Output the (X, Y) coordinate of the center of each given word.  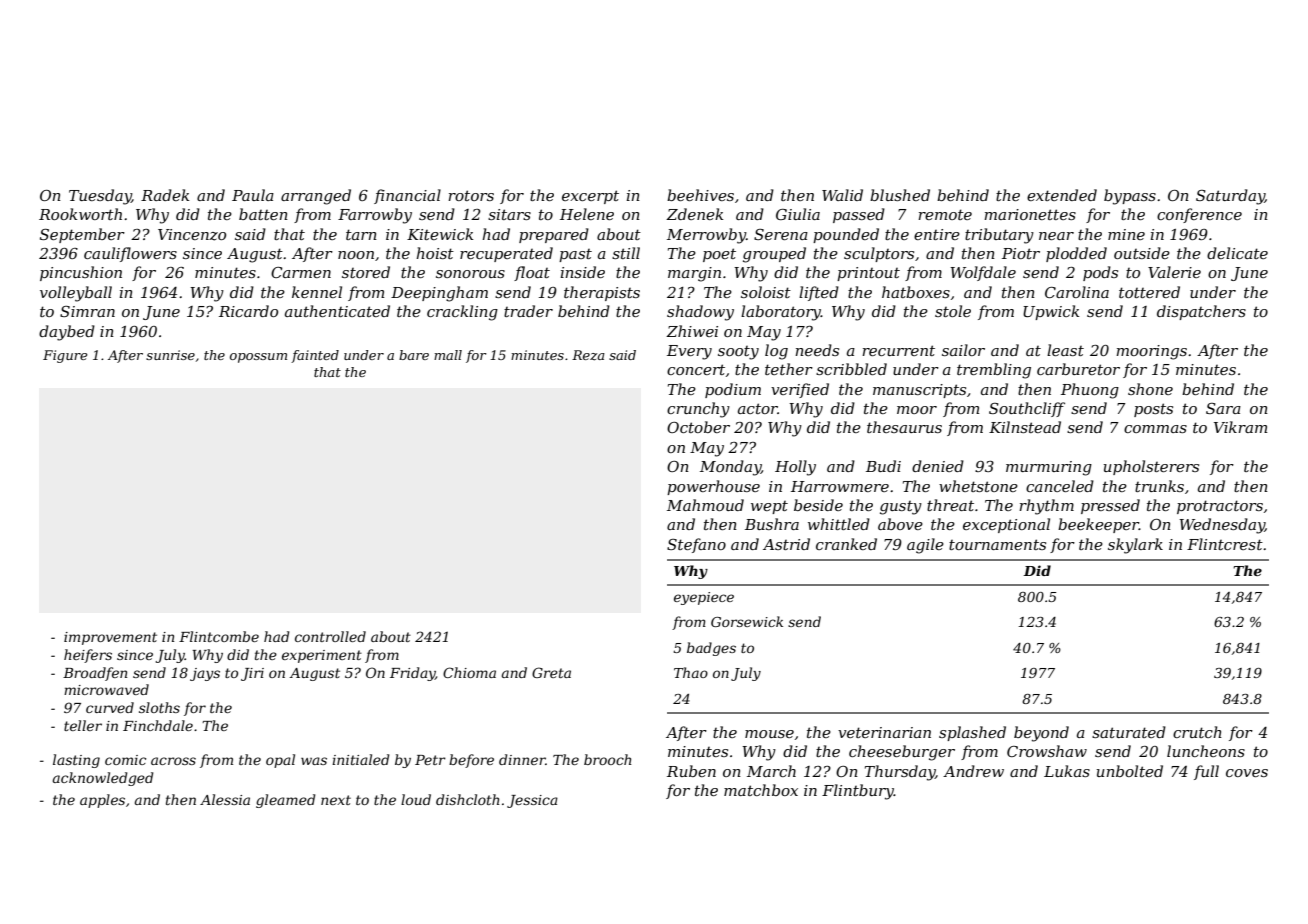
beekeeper (1098, 525)
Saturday (1230, 197)
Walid (842, 195)
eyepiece (704, 598)
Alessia (225, 799)
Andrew (973, 771)
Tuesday (100, 197)
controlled (330, 636)
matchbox (761, 790)
